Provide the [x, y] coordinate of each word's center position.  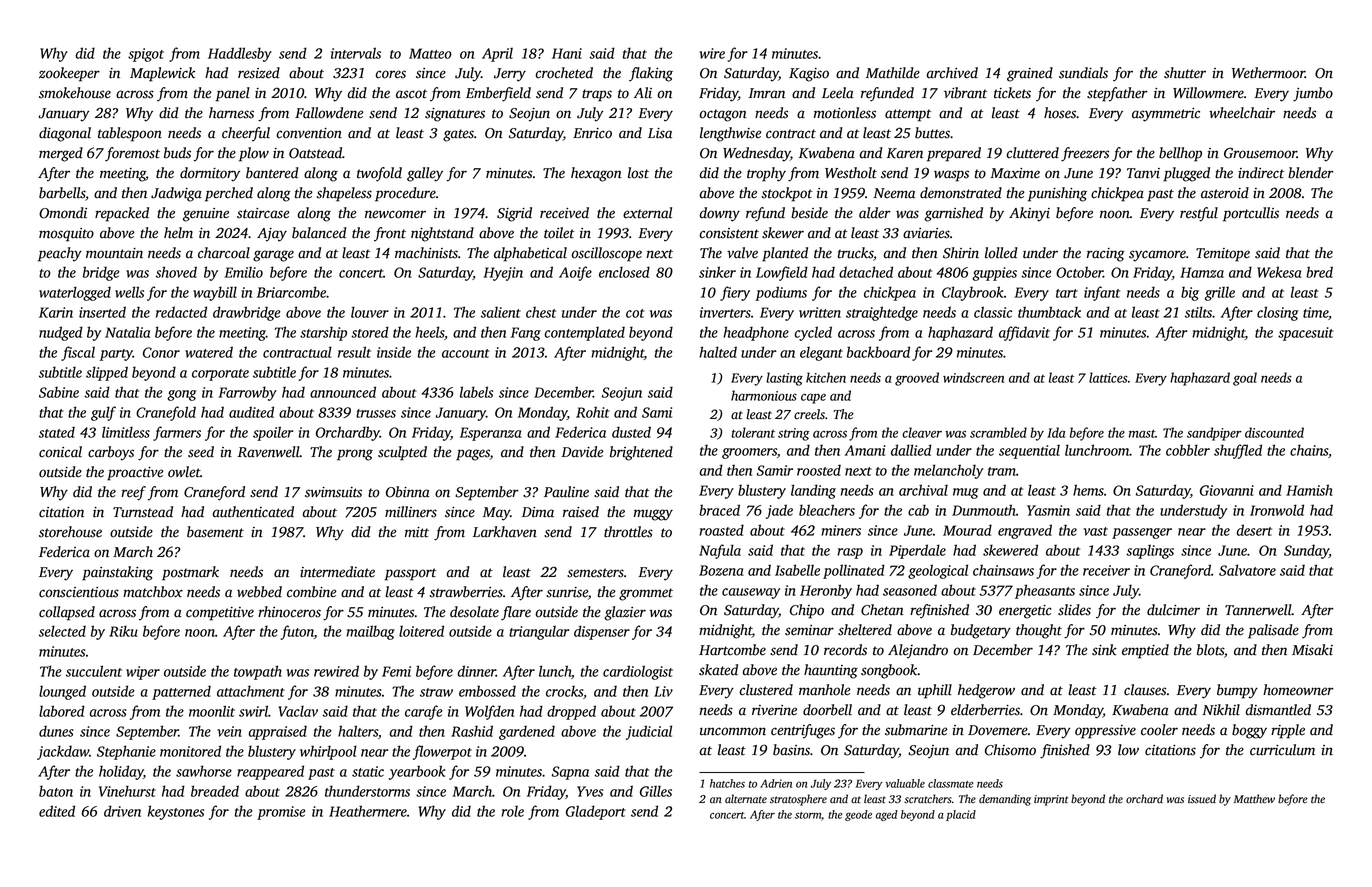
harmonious [764, 395]
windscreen [973, 377]
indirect [1261, 173]
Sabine [59, 392]
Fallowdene [329, 113]
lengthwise [730, 134]
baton [56, 791]
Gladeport [596, 812]
